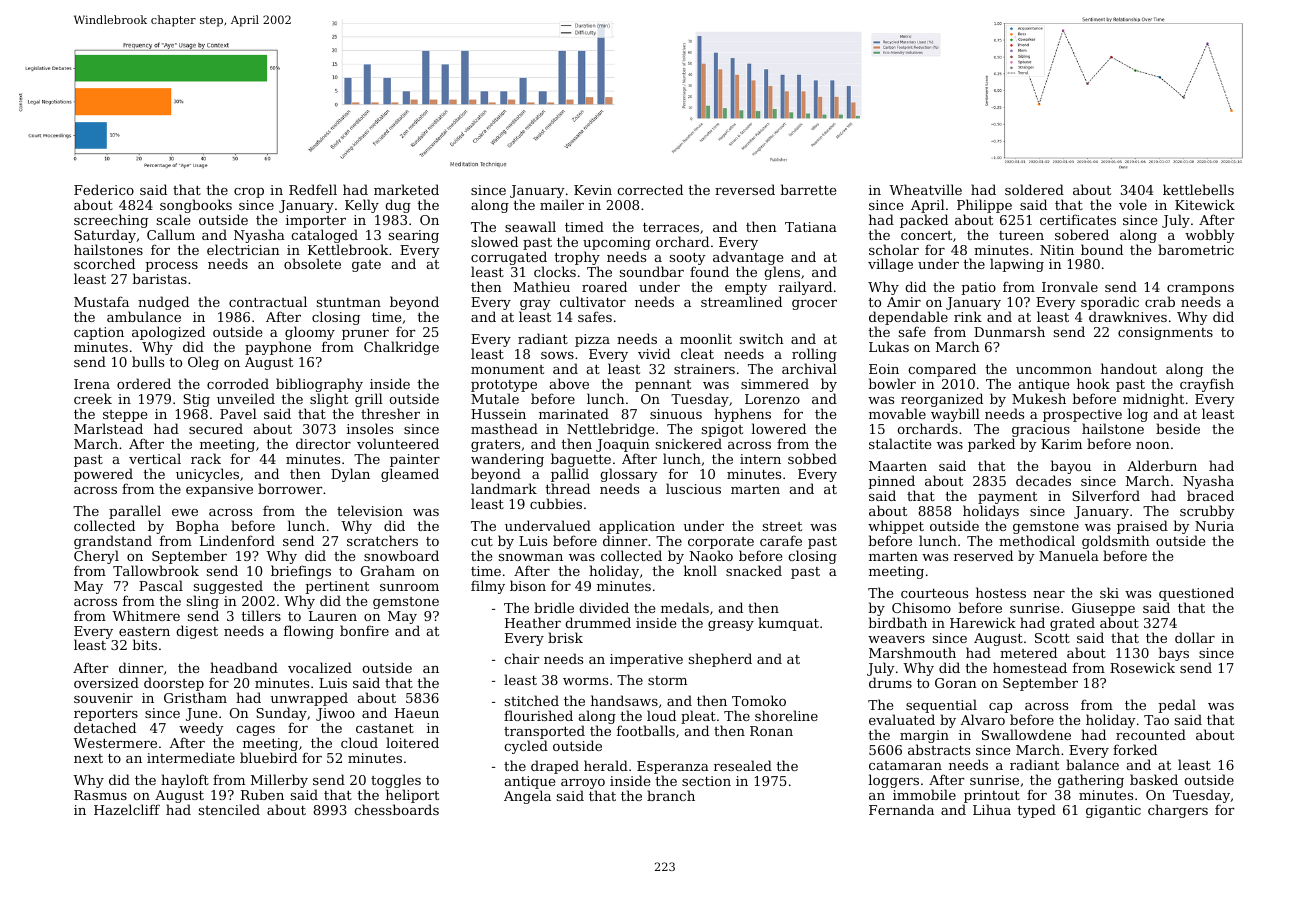 This document has height=924, width=1308. I want to click on castanet, so click(385, 728).
